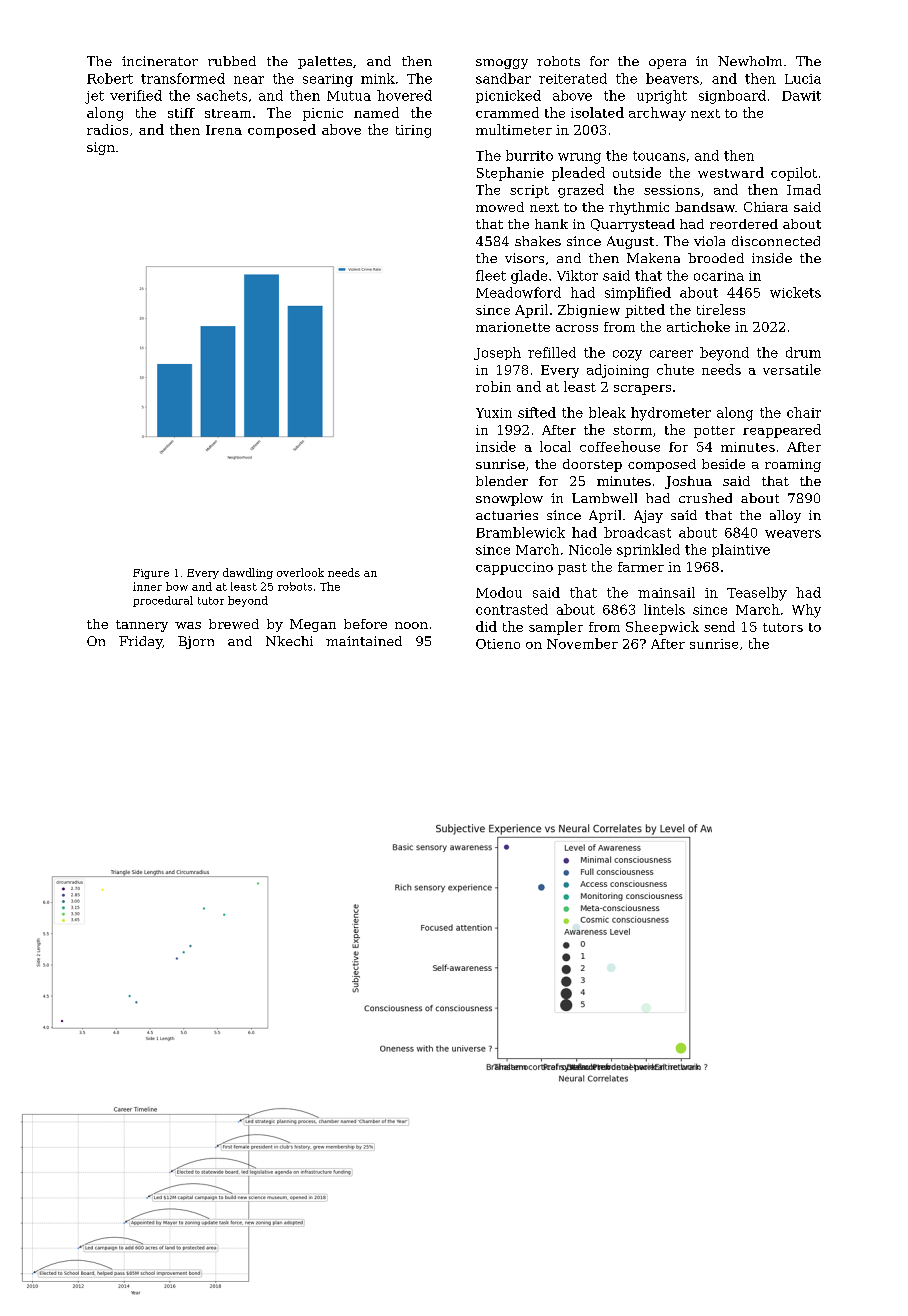  I want to click on inner, so click(147, 586).
